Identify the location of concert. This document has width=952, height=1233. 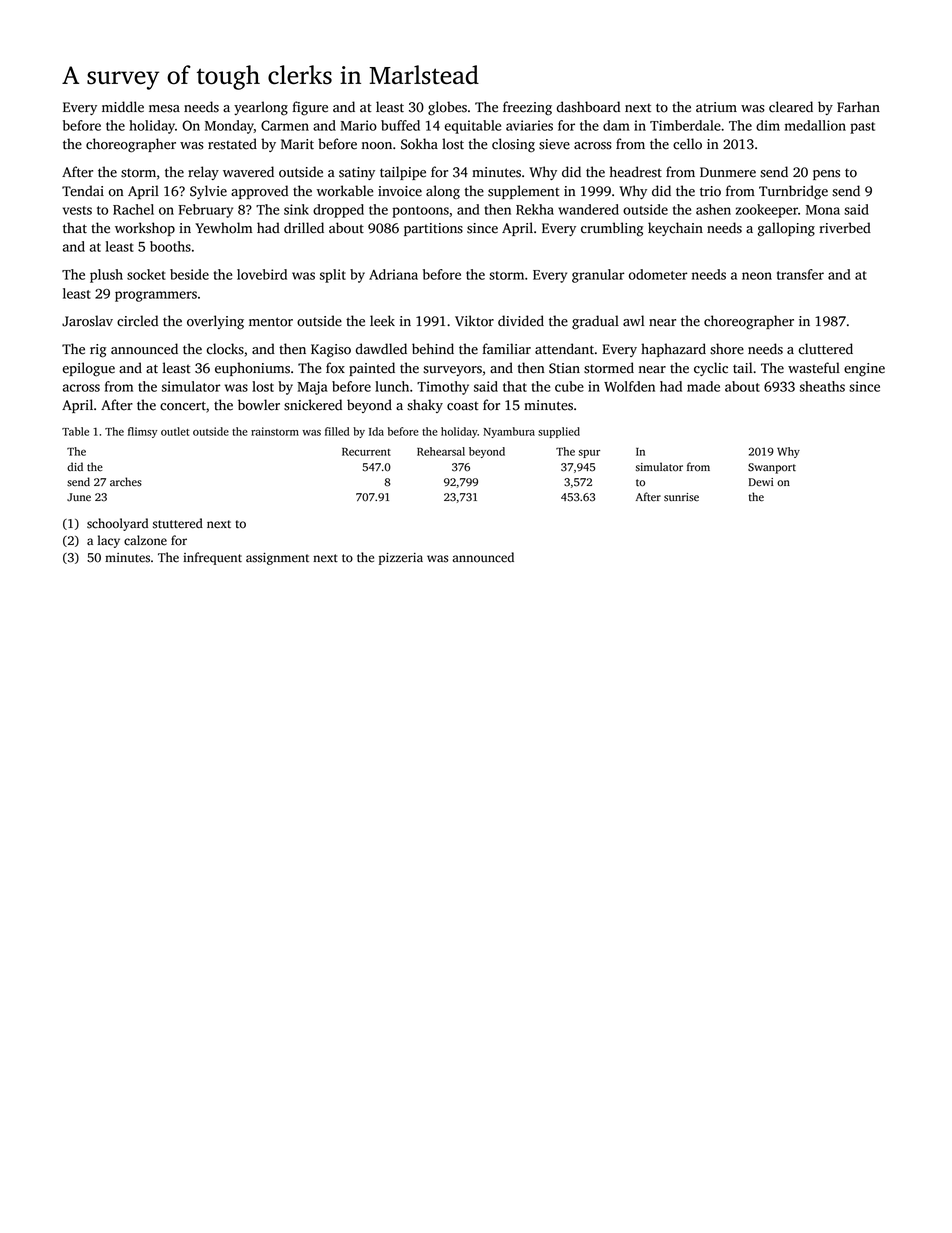
(183, 406).
